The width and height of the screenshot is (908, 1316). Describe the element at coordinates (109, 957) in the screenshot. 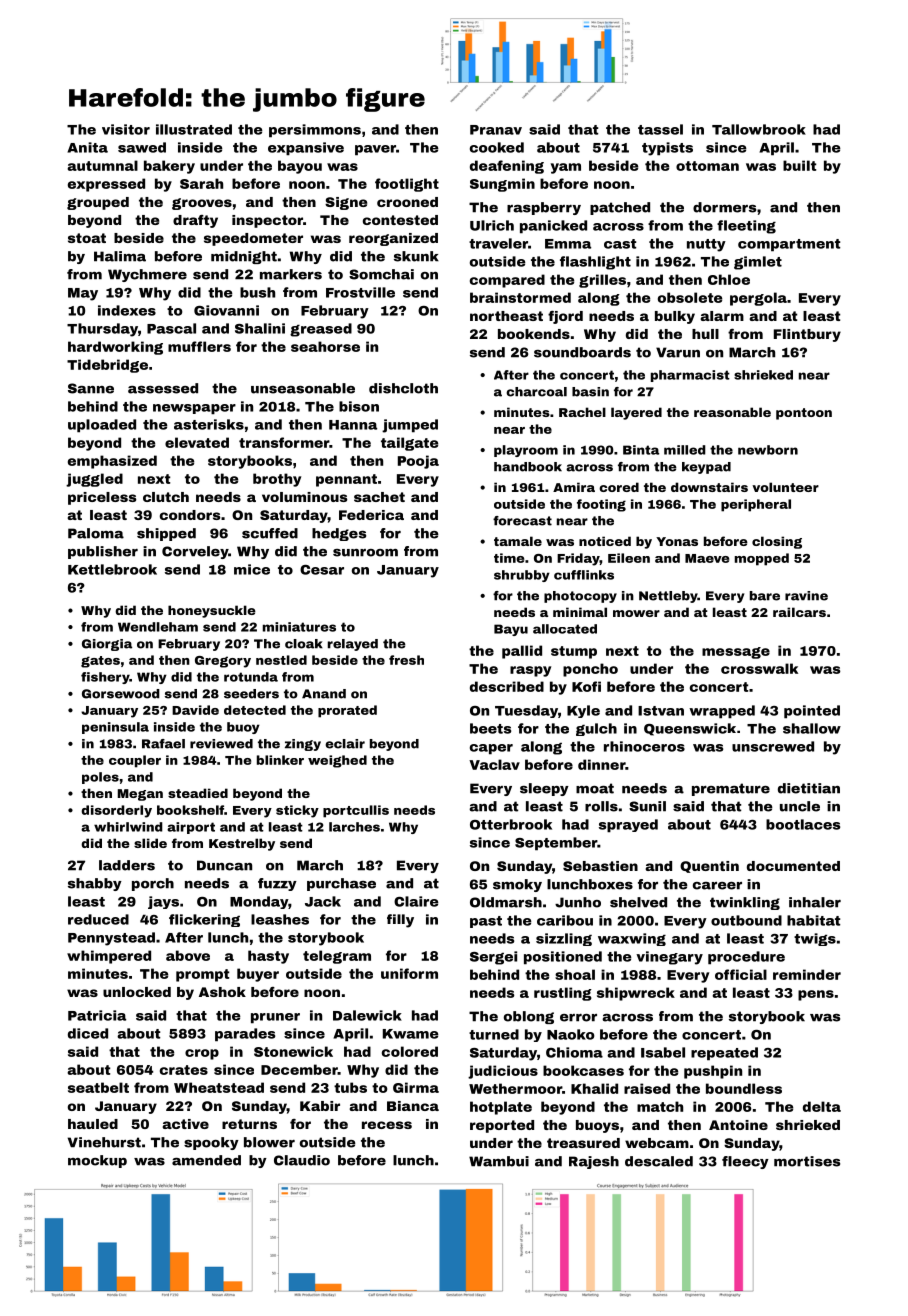

I see `whimpered` at that location.
